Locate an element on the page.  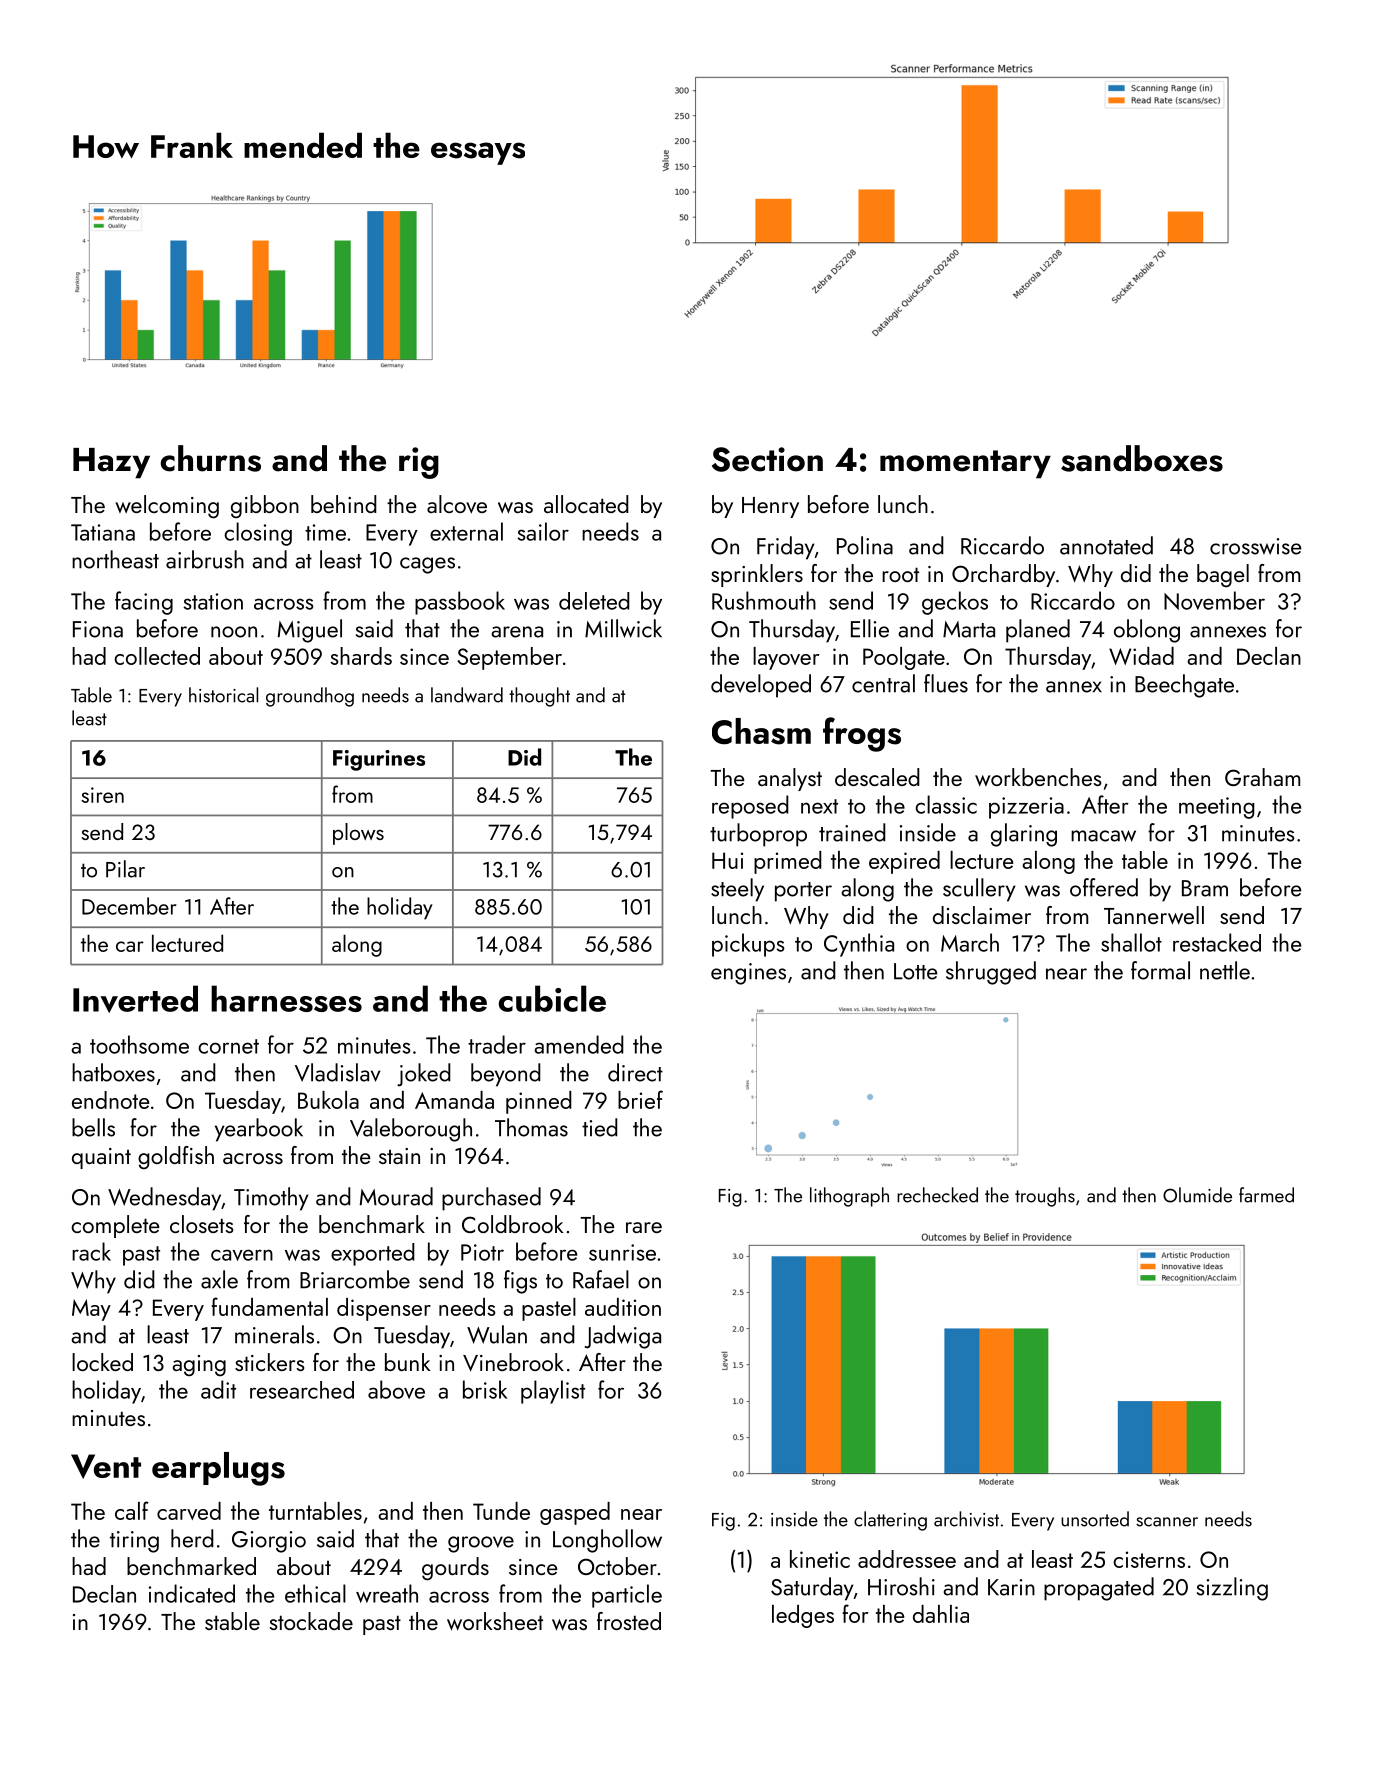
frogs is located at coordinates (862, 734).
